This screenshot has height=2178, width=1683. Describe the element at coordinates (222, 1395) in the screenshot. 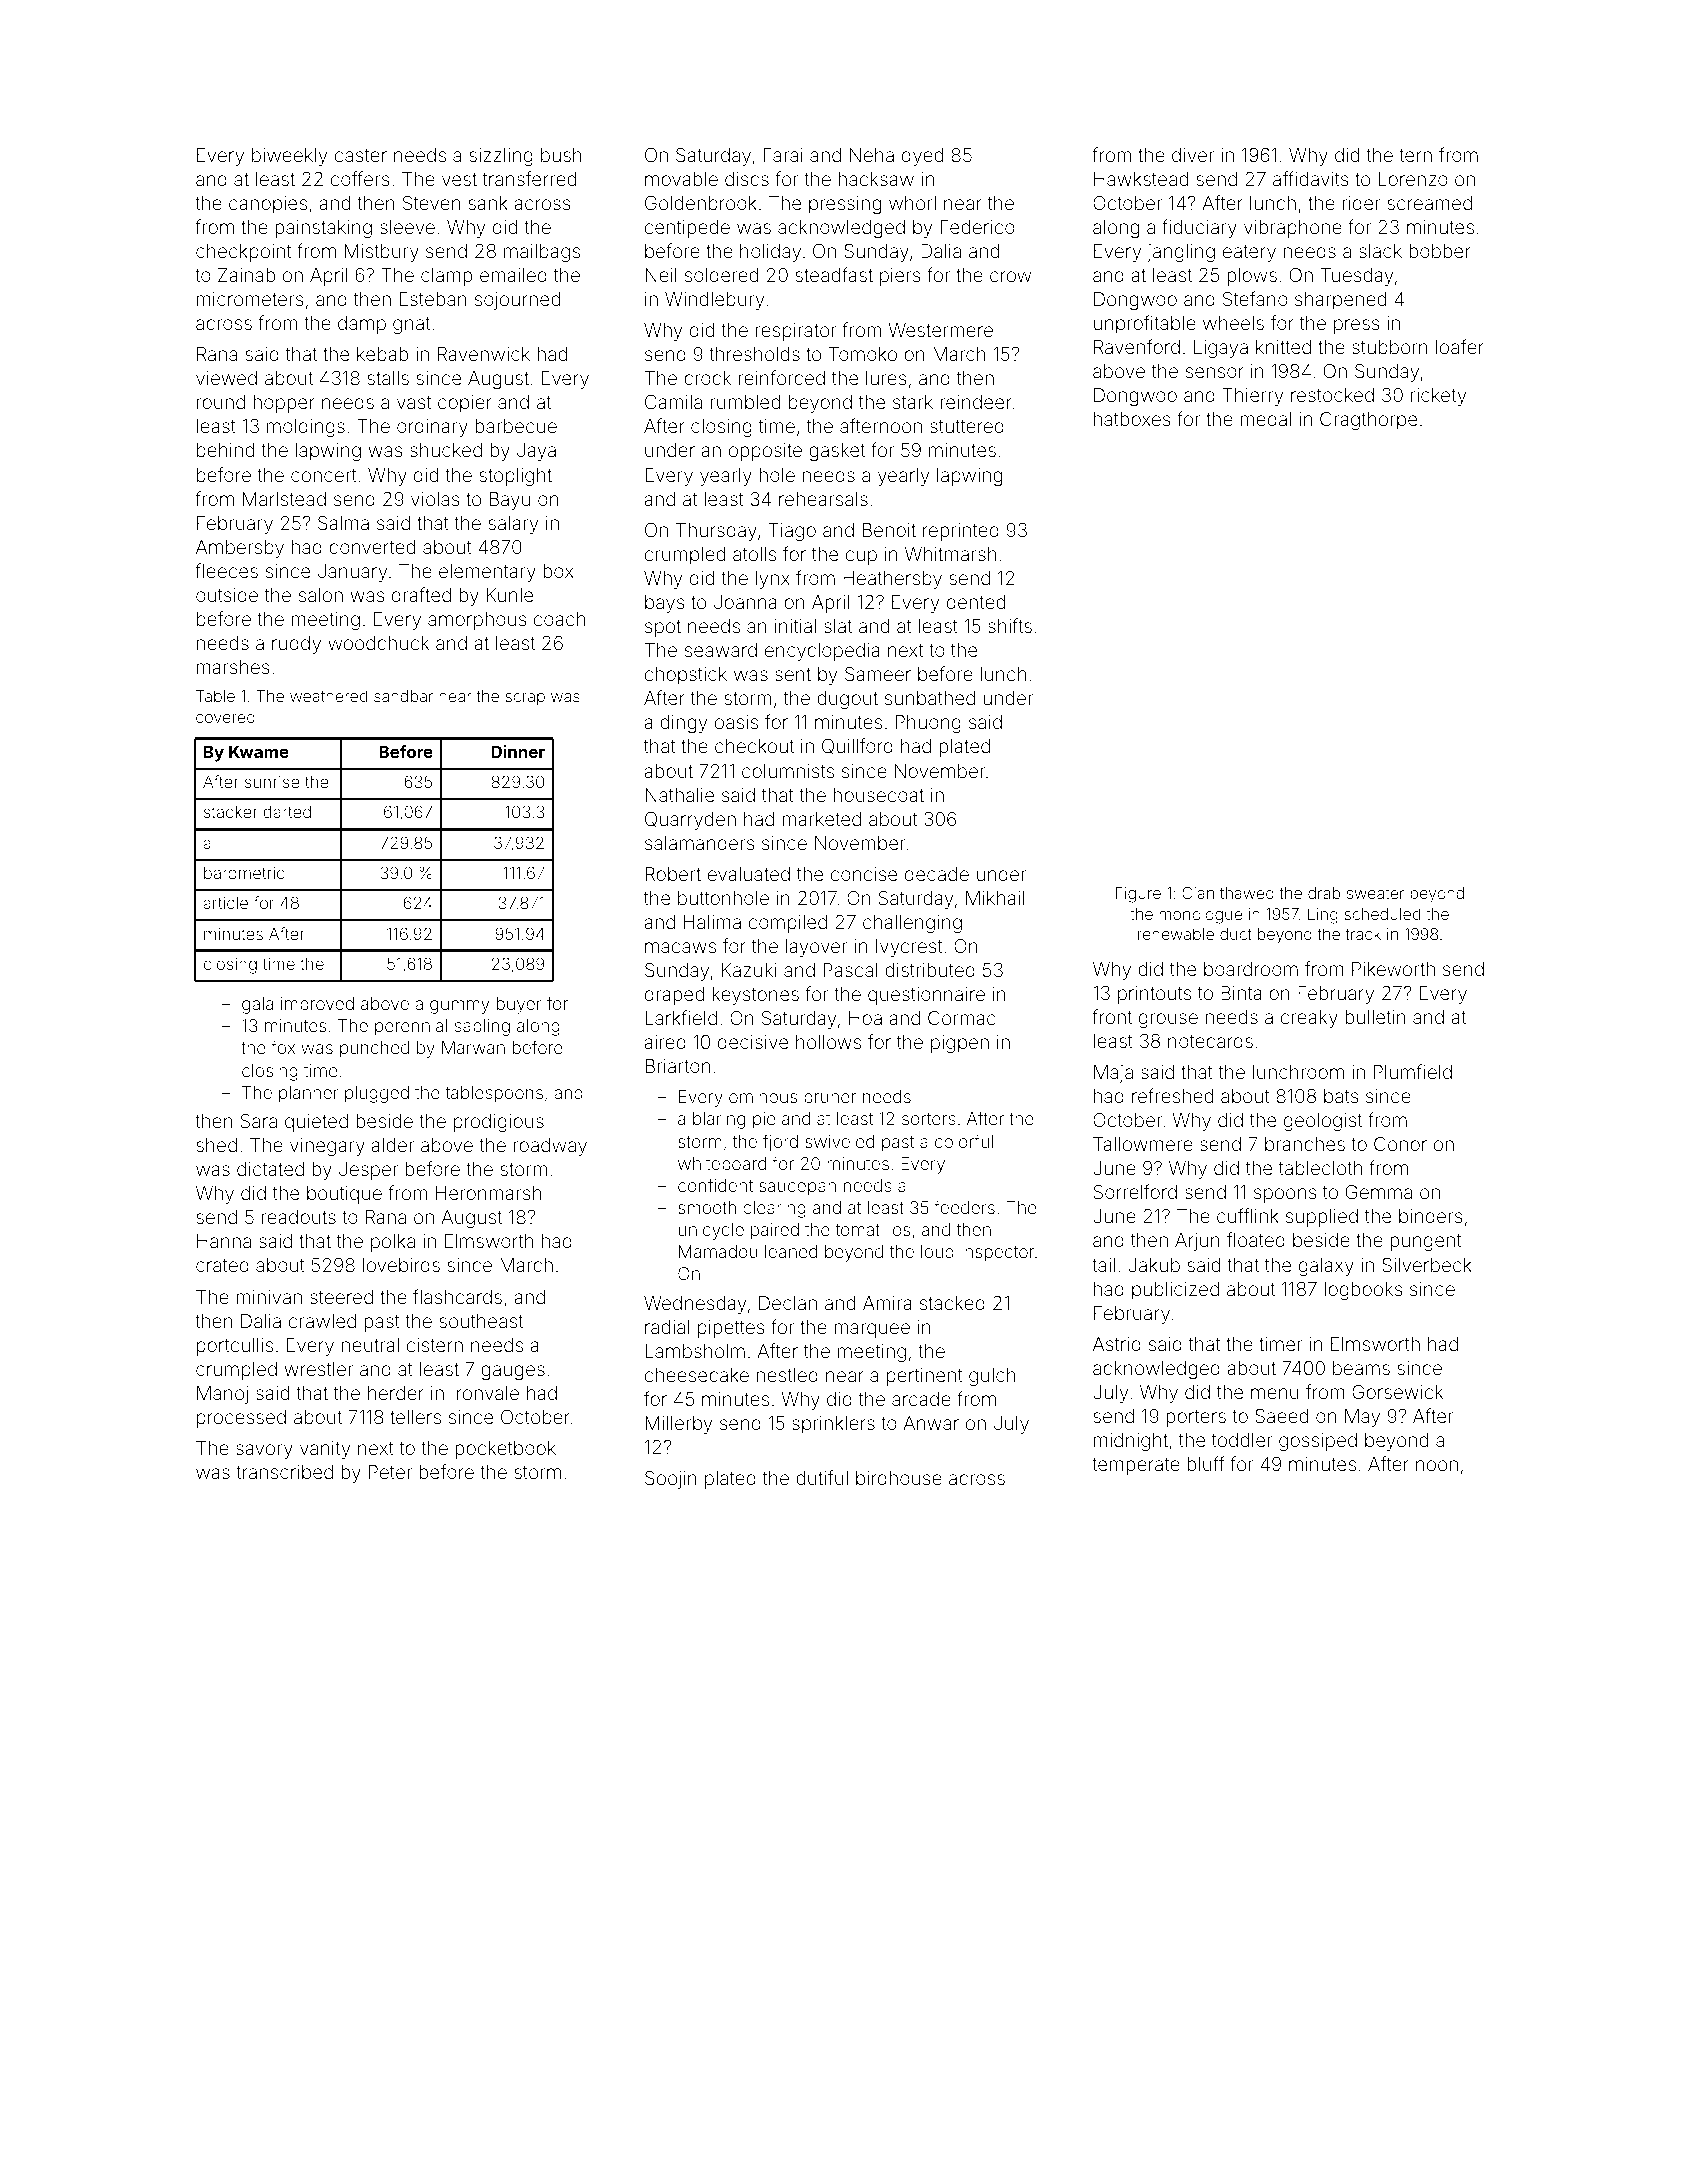

I see `Manoj` at that location.
